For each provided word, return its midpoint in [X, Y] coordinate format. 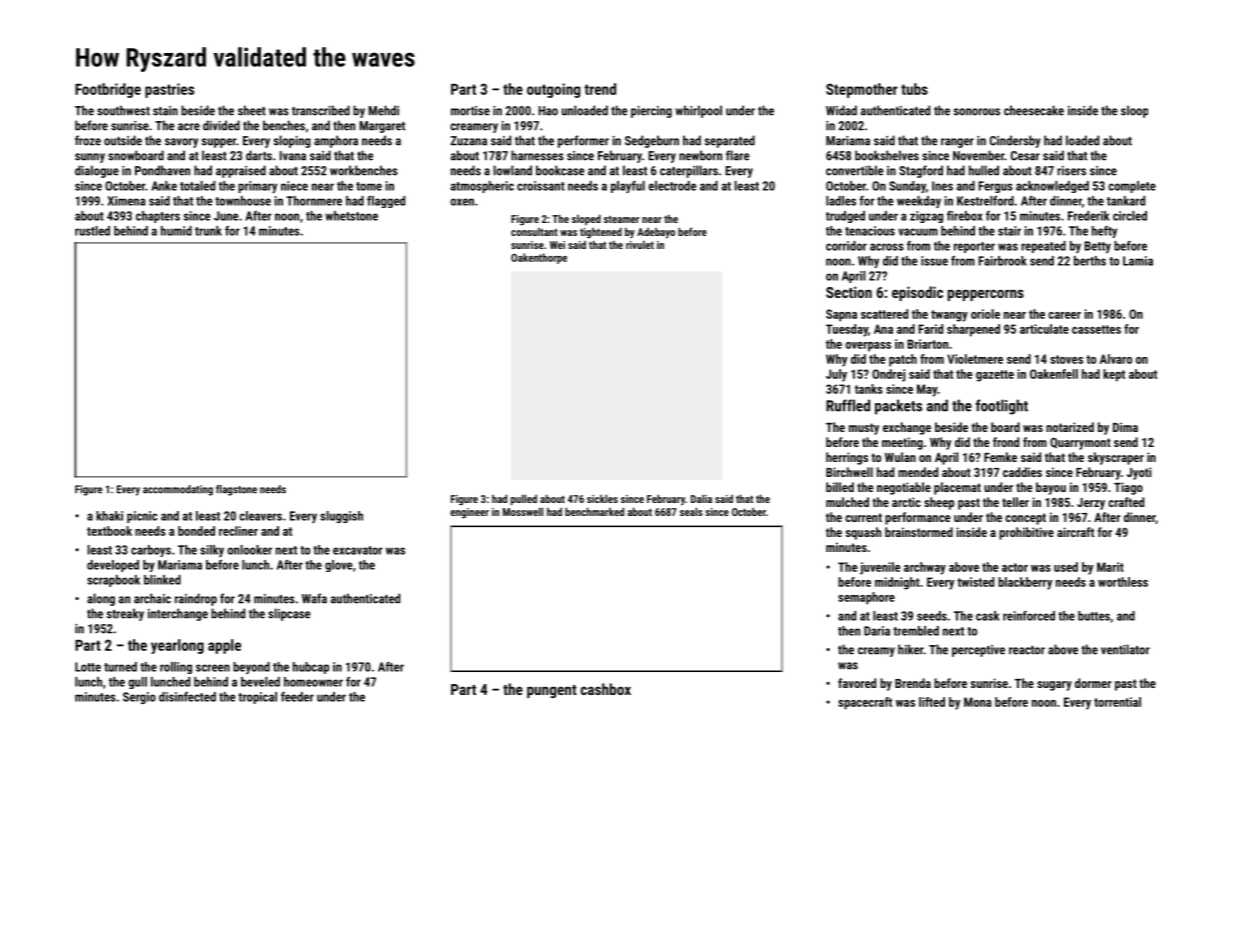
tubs [914, 89]
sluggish [341, 517]
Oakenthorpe [539, 258]
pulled [524, 499]
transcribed [321, 110]
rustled [92, 231]
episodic [917, 293]
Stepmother [862, 90]
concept [1025, 519]
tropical [257, 698]
